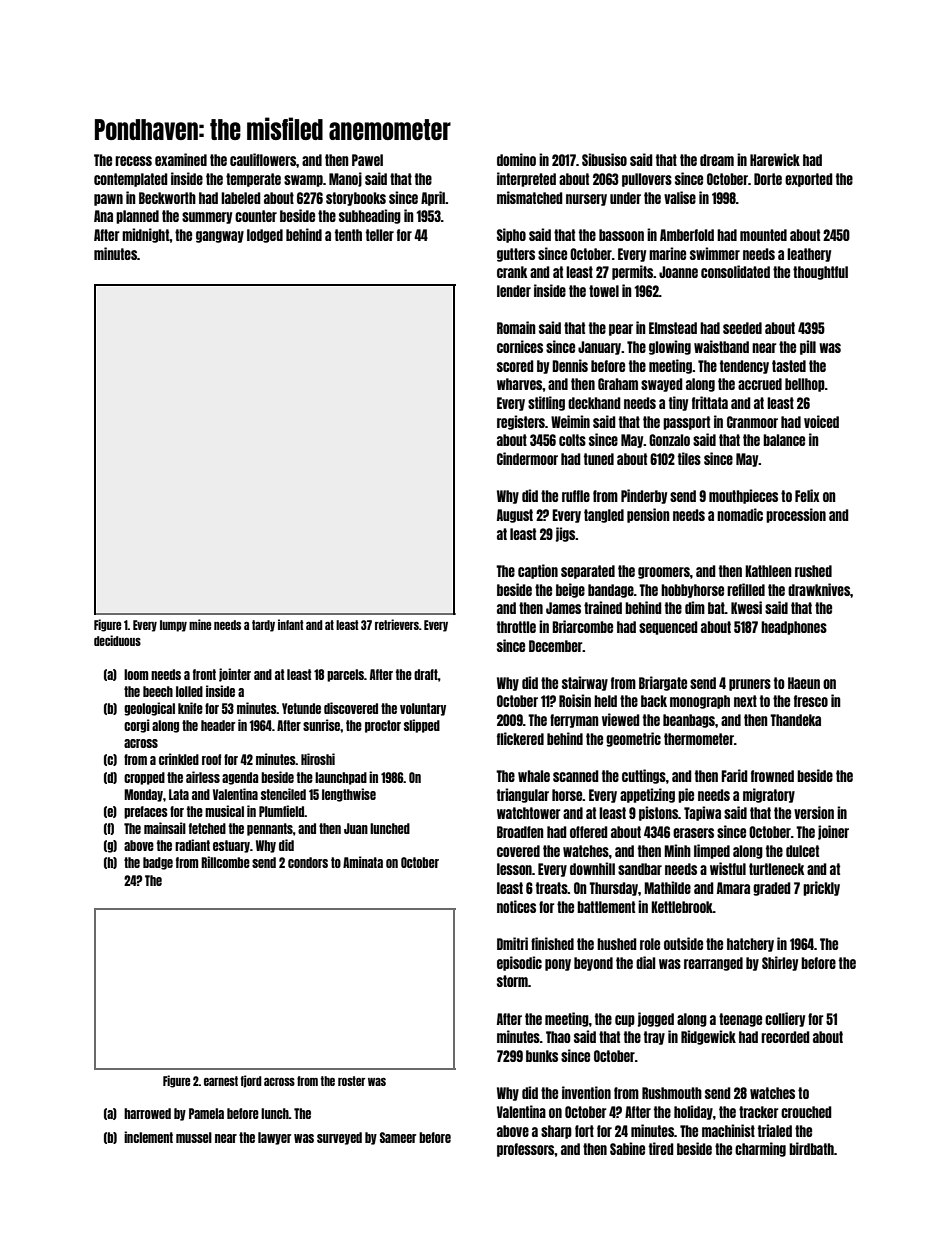  I want to click on consolidated, so click(735, 271).
